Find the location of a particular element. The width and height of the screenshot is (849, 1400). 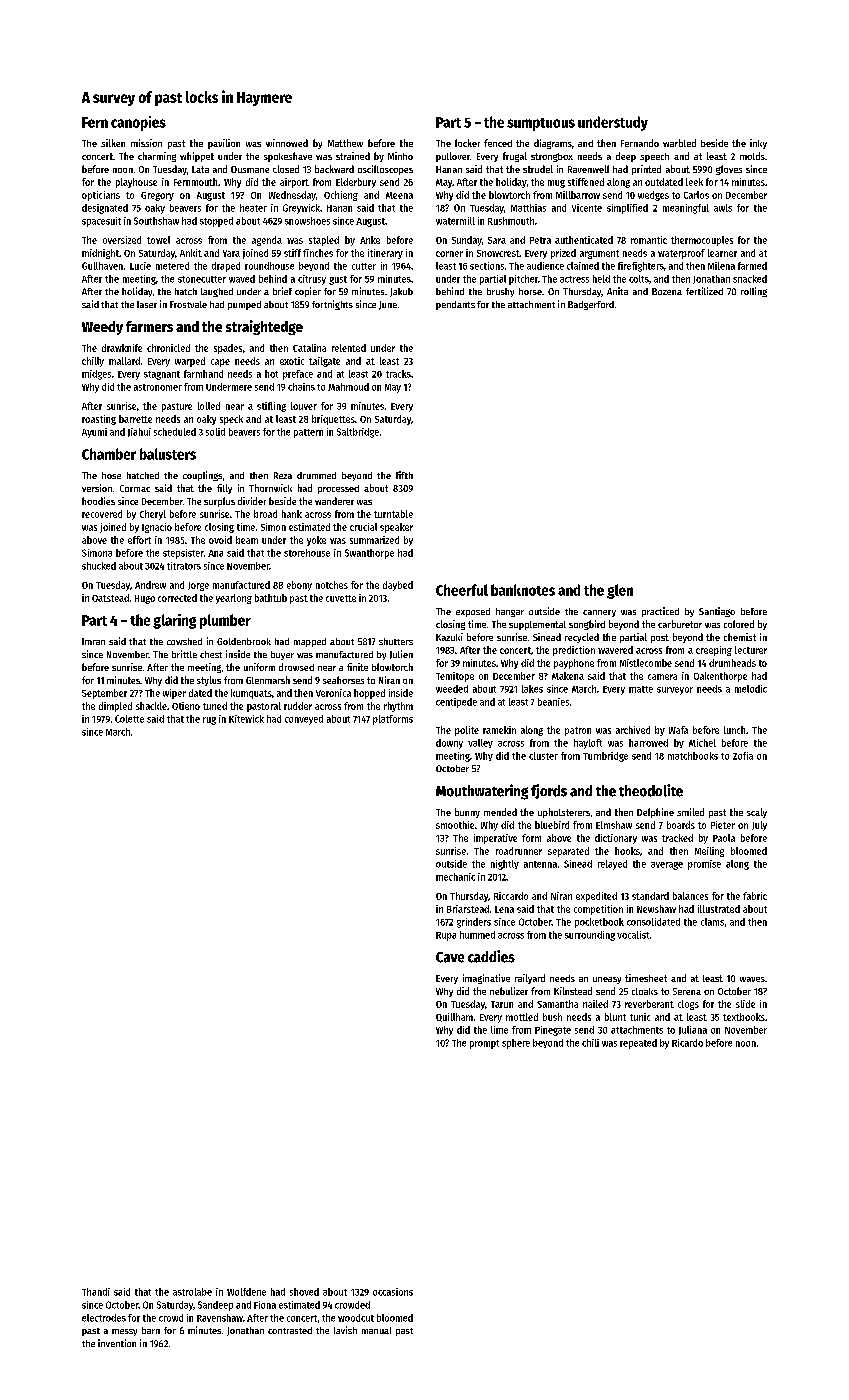

Wolfdene is located at coordinates (246, 1292).
